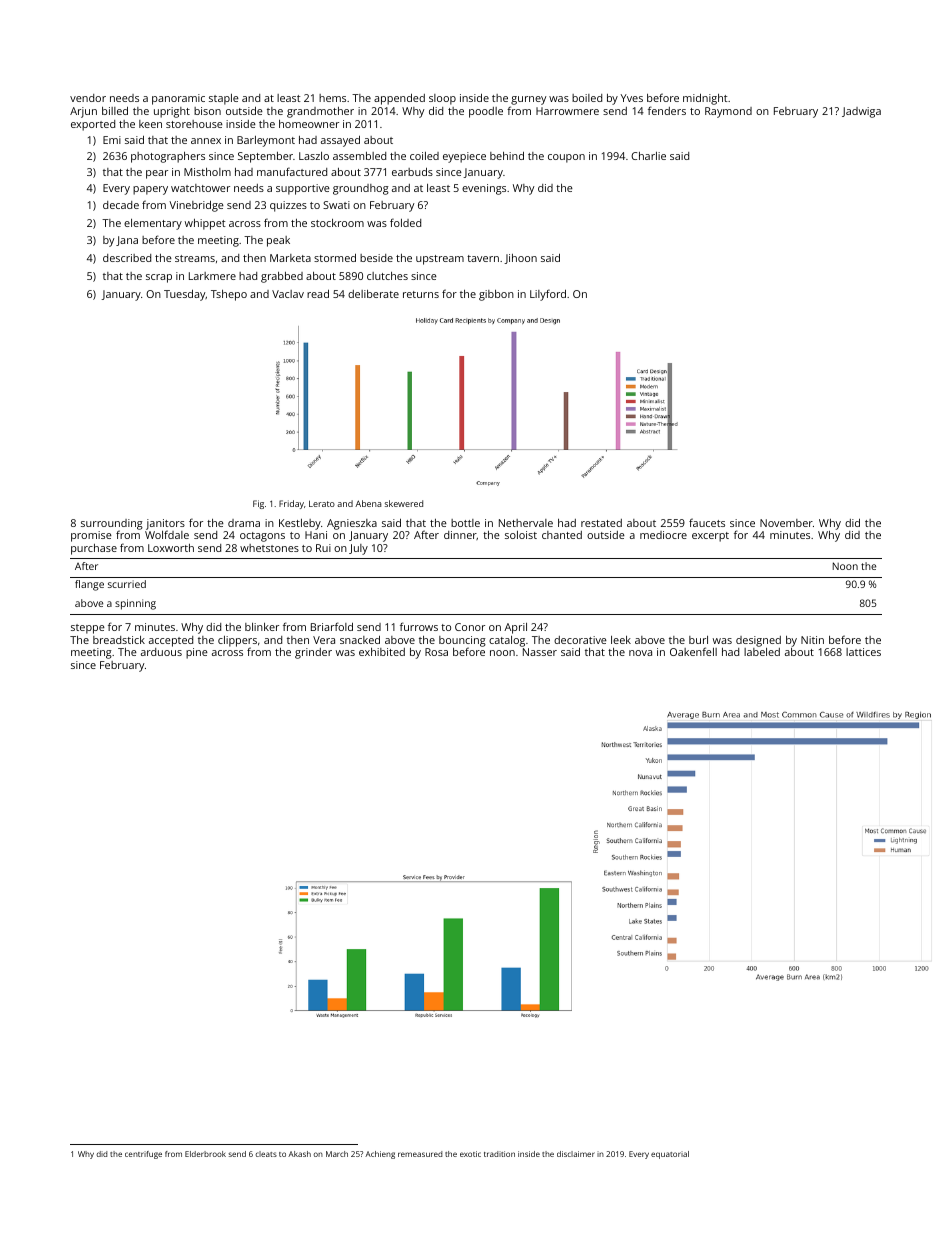 This document has height=1233, width=952. What do you see at coordinates (171, 641) in the document?
I see `accepted` at bounding box center [171, 641].
